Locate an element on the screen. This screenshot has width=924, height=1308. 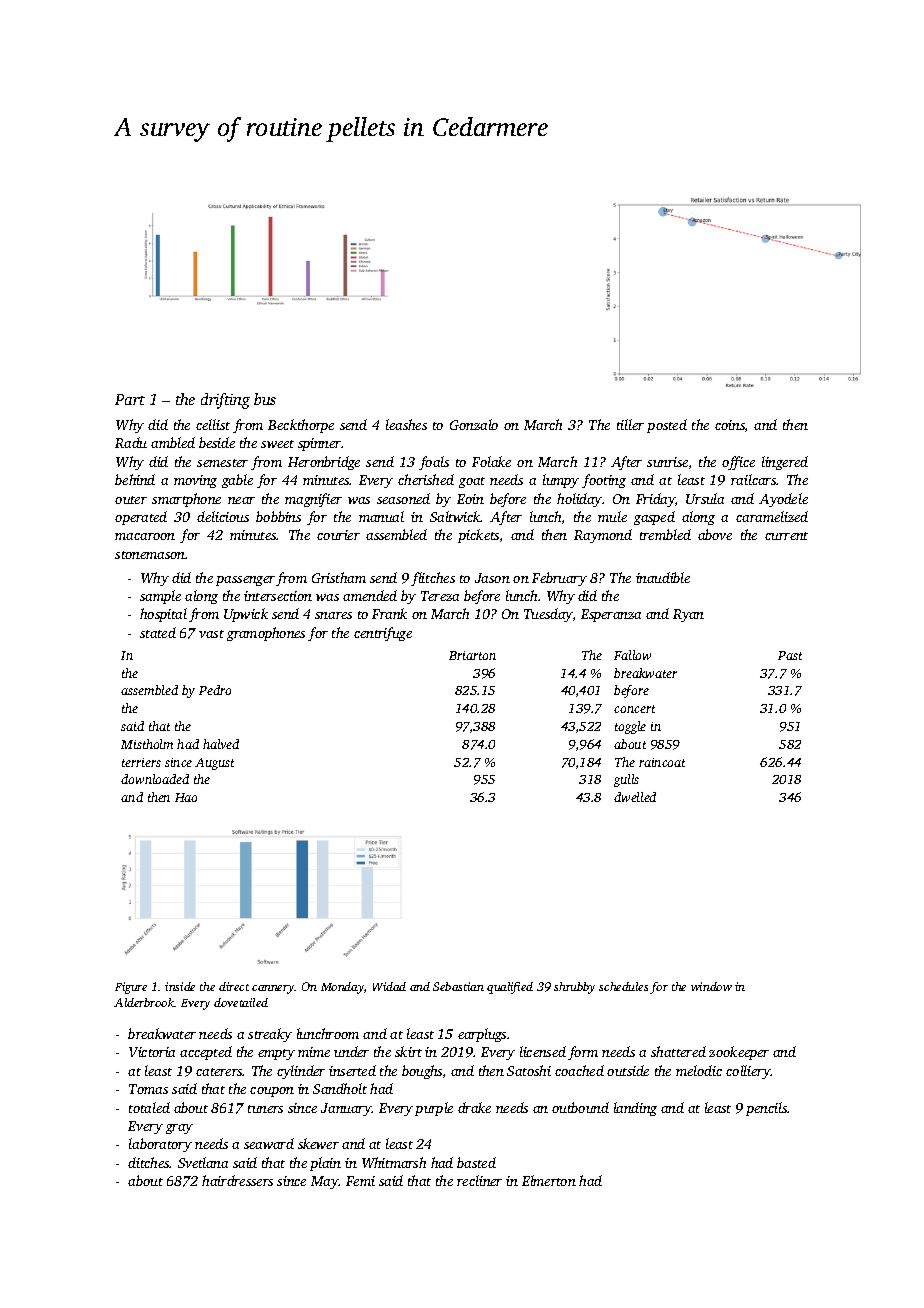
sweet is located at coordinates (277, 444).
